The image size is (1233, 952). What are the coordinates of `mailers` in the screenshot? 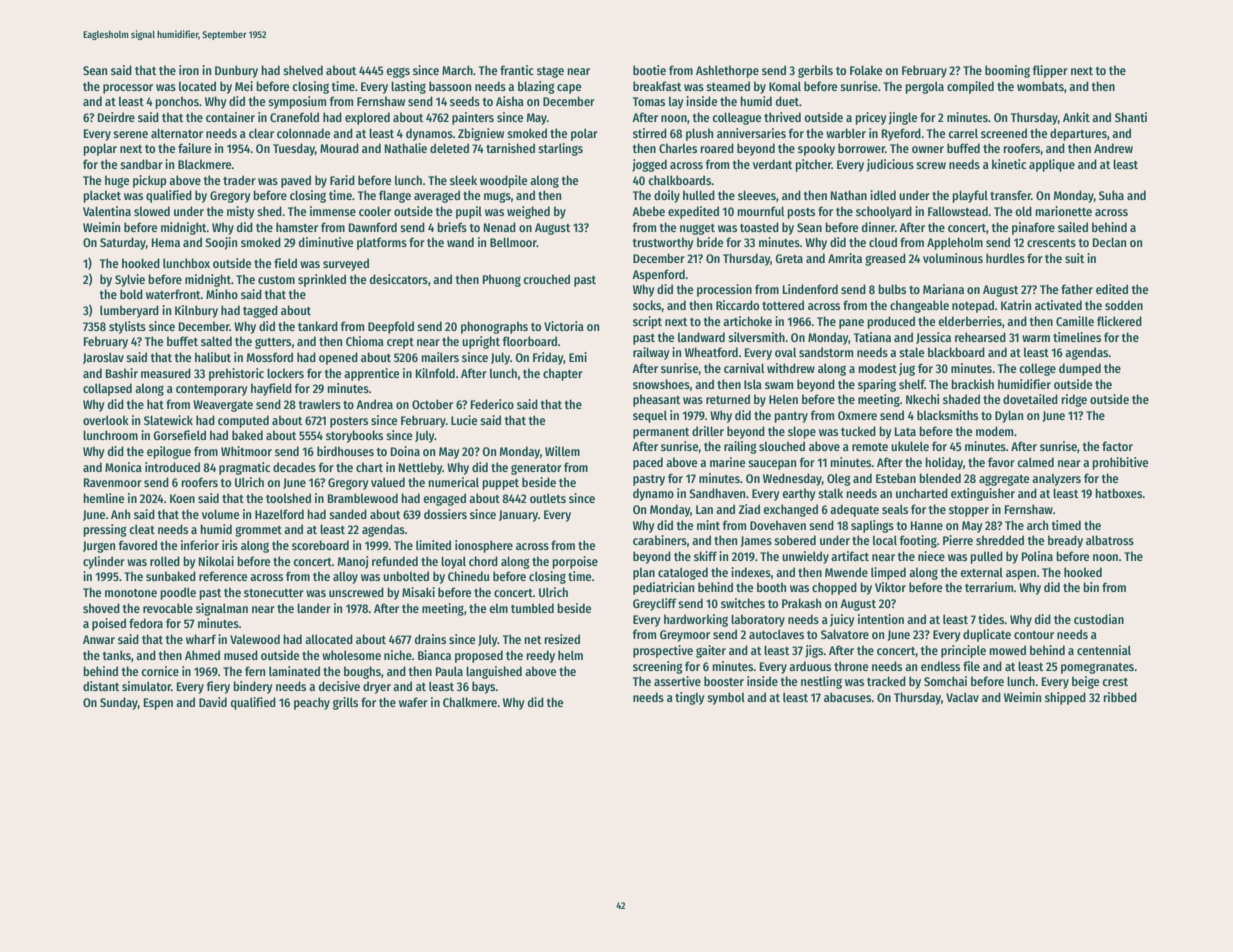 It's located at (440, 357).
